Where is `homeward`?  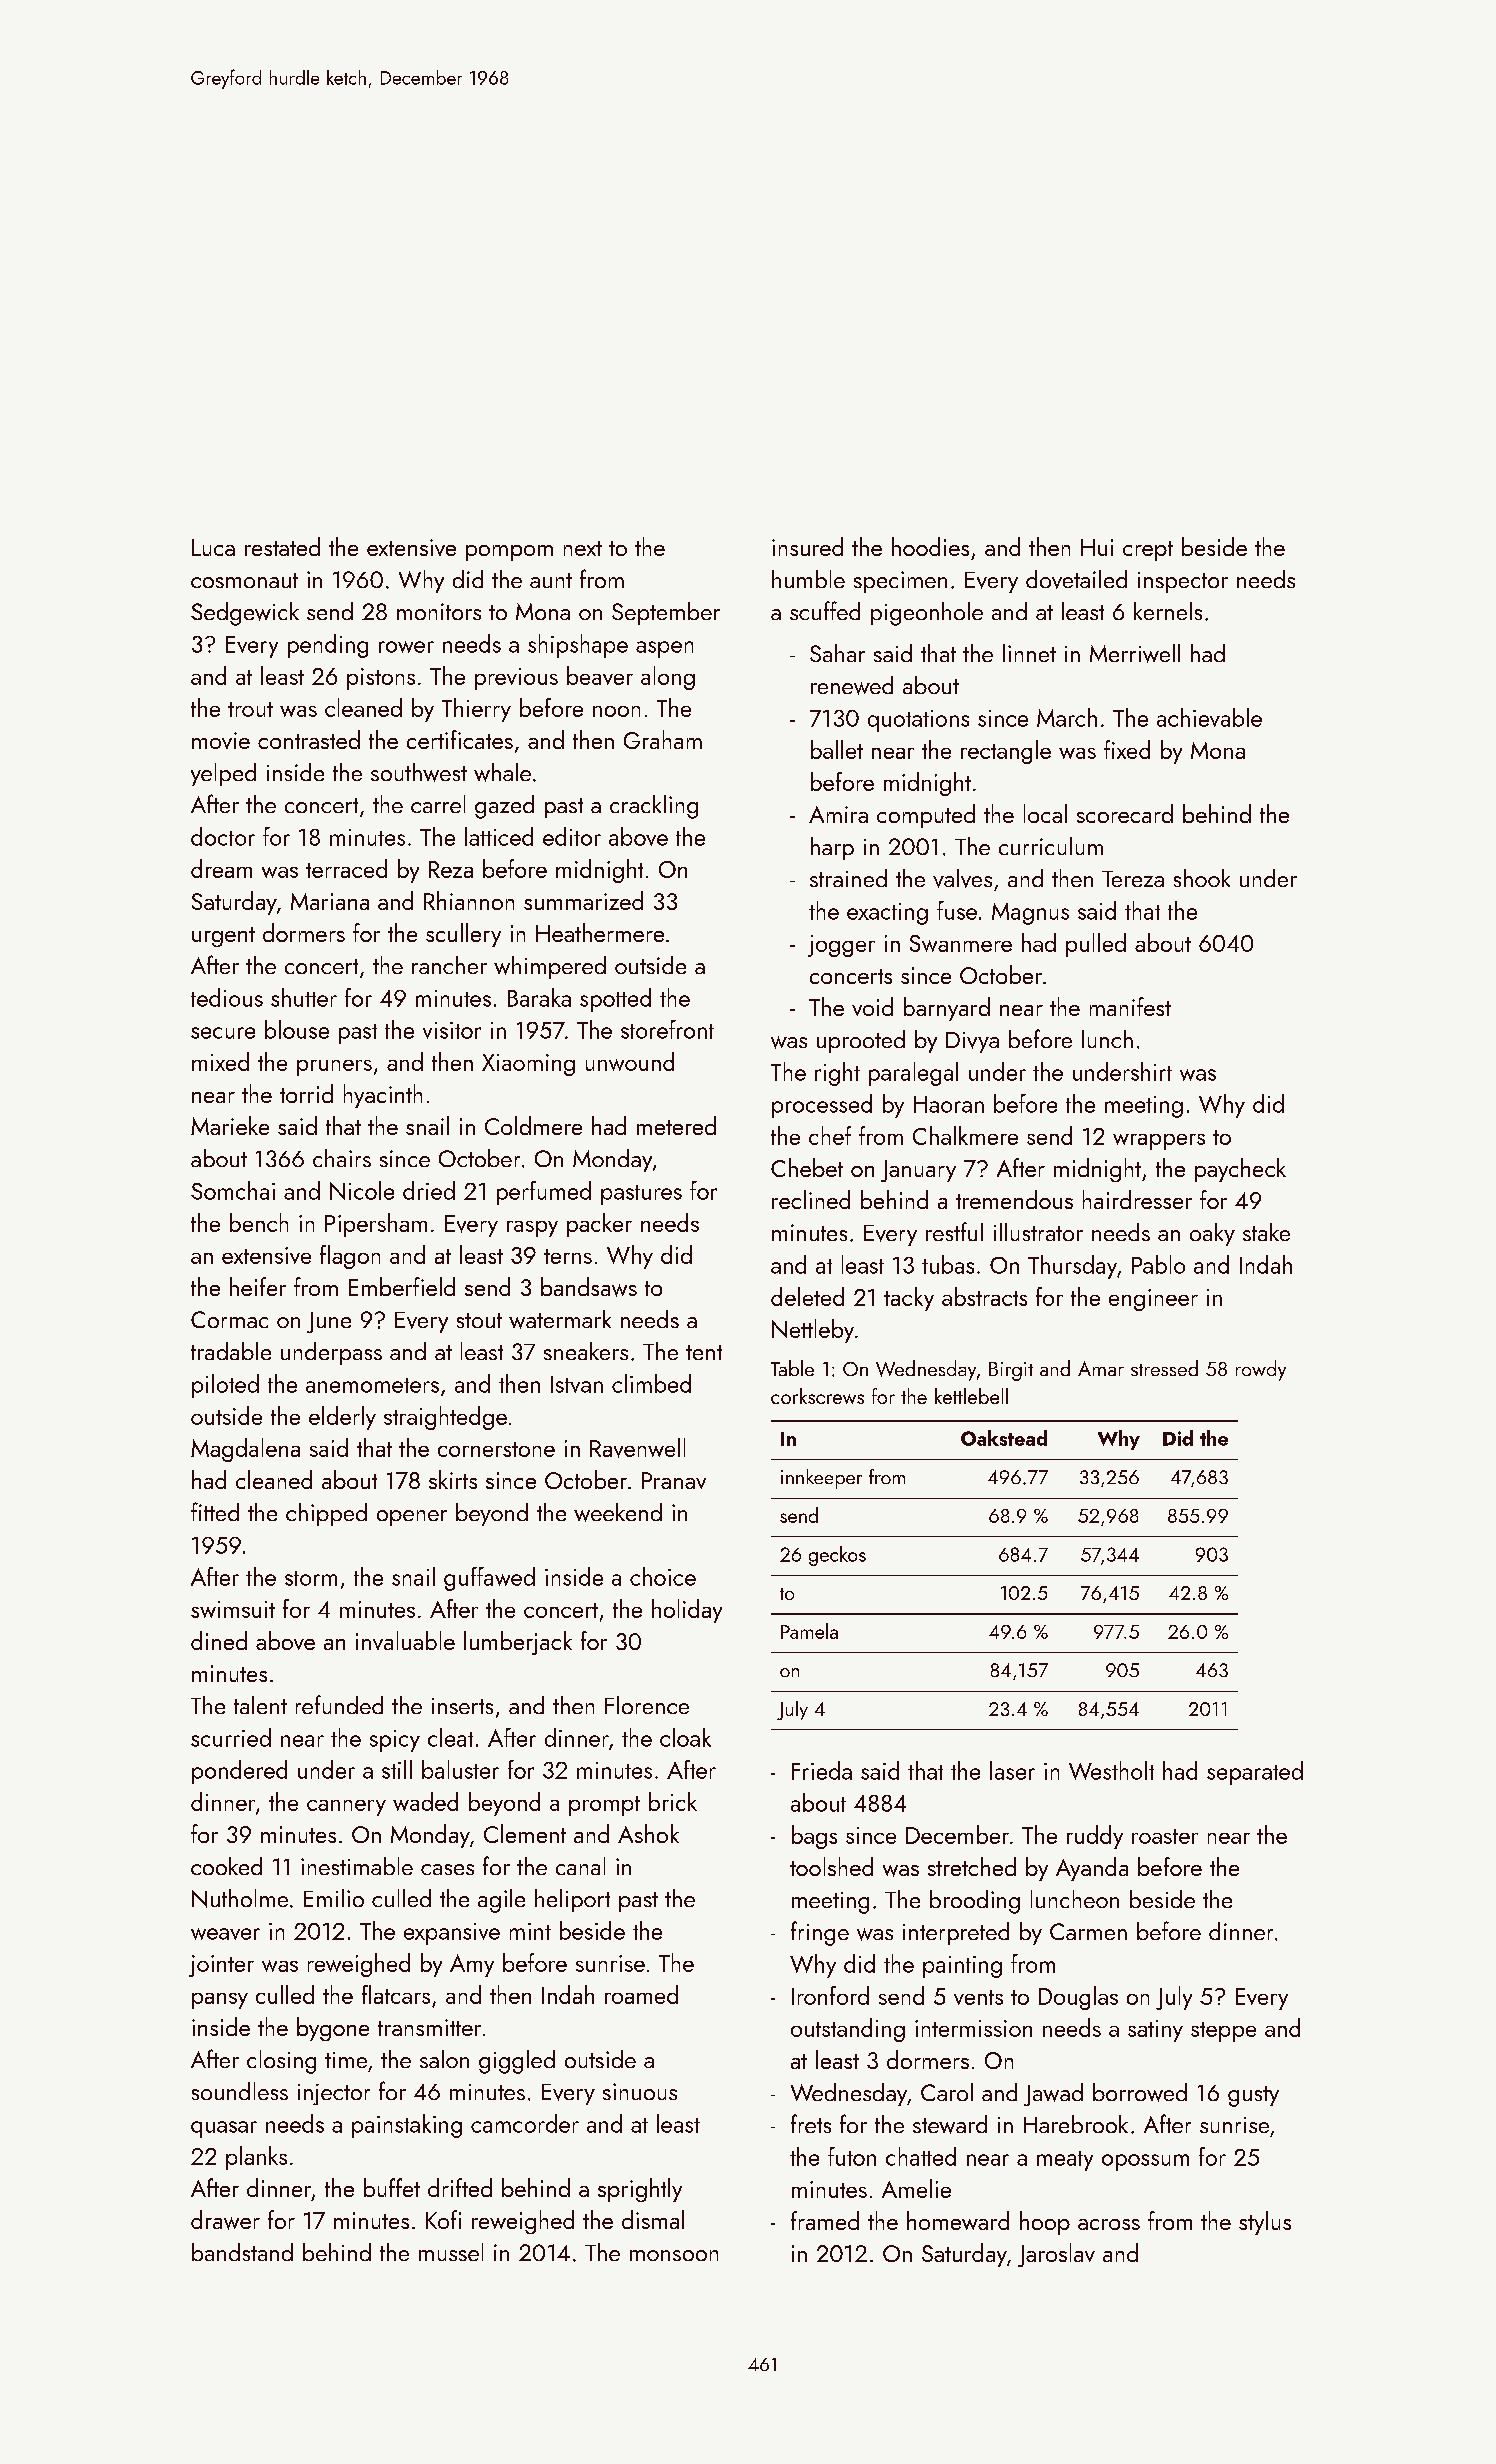 homeward is located at coordinates (958, 2220).
